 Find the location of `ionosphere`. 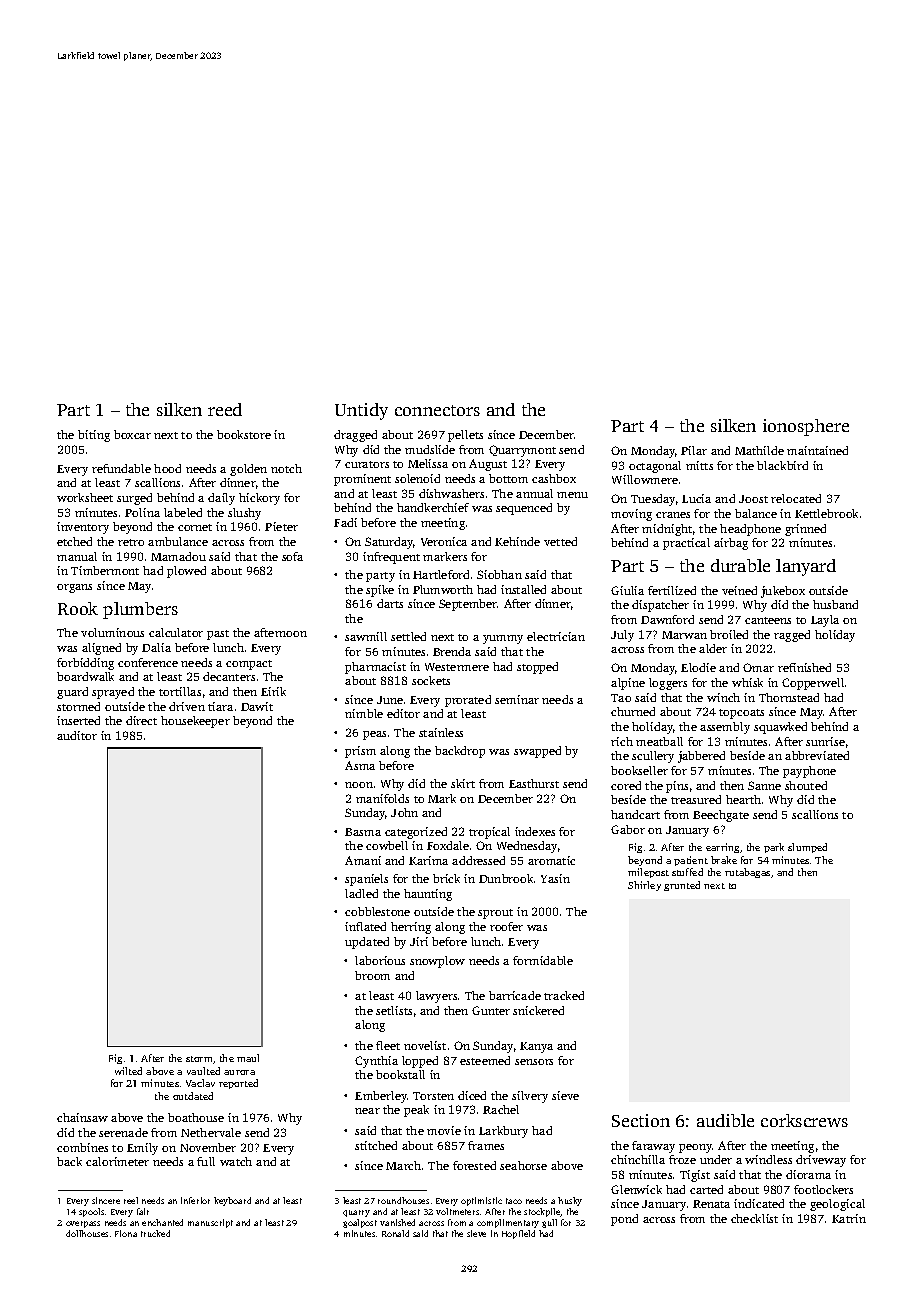

ionosphere is located at coordinates (806, 427).
